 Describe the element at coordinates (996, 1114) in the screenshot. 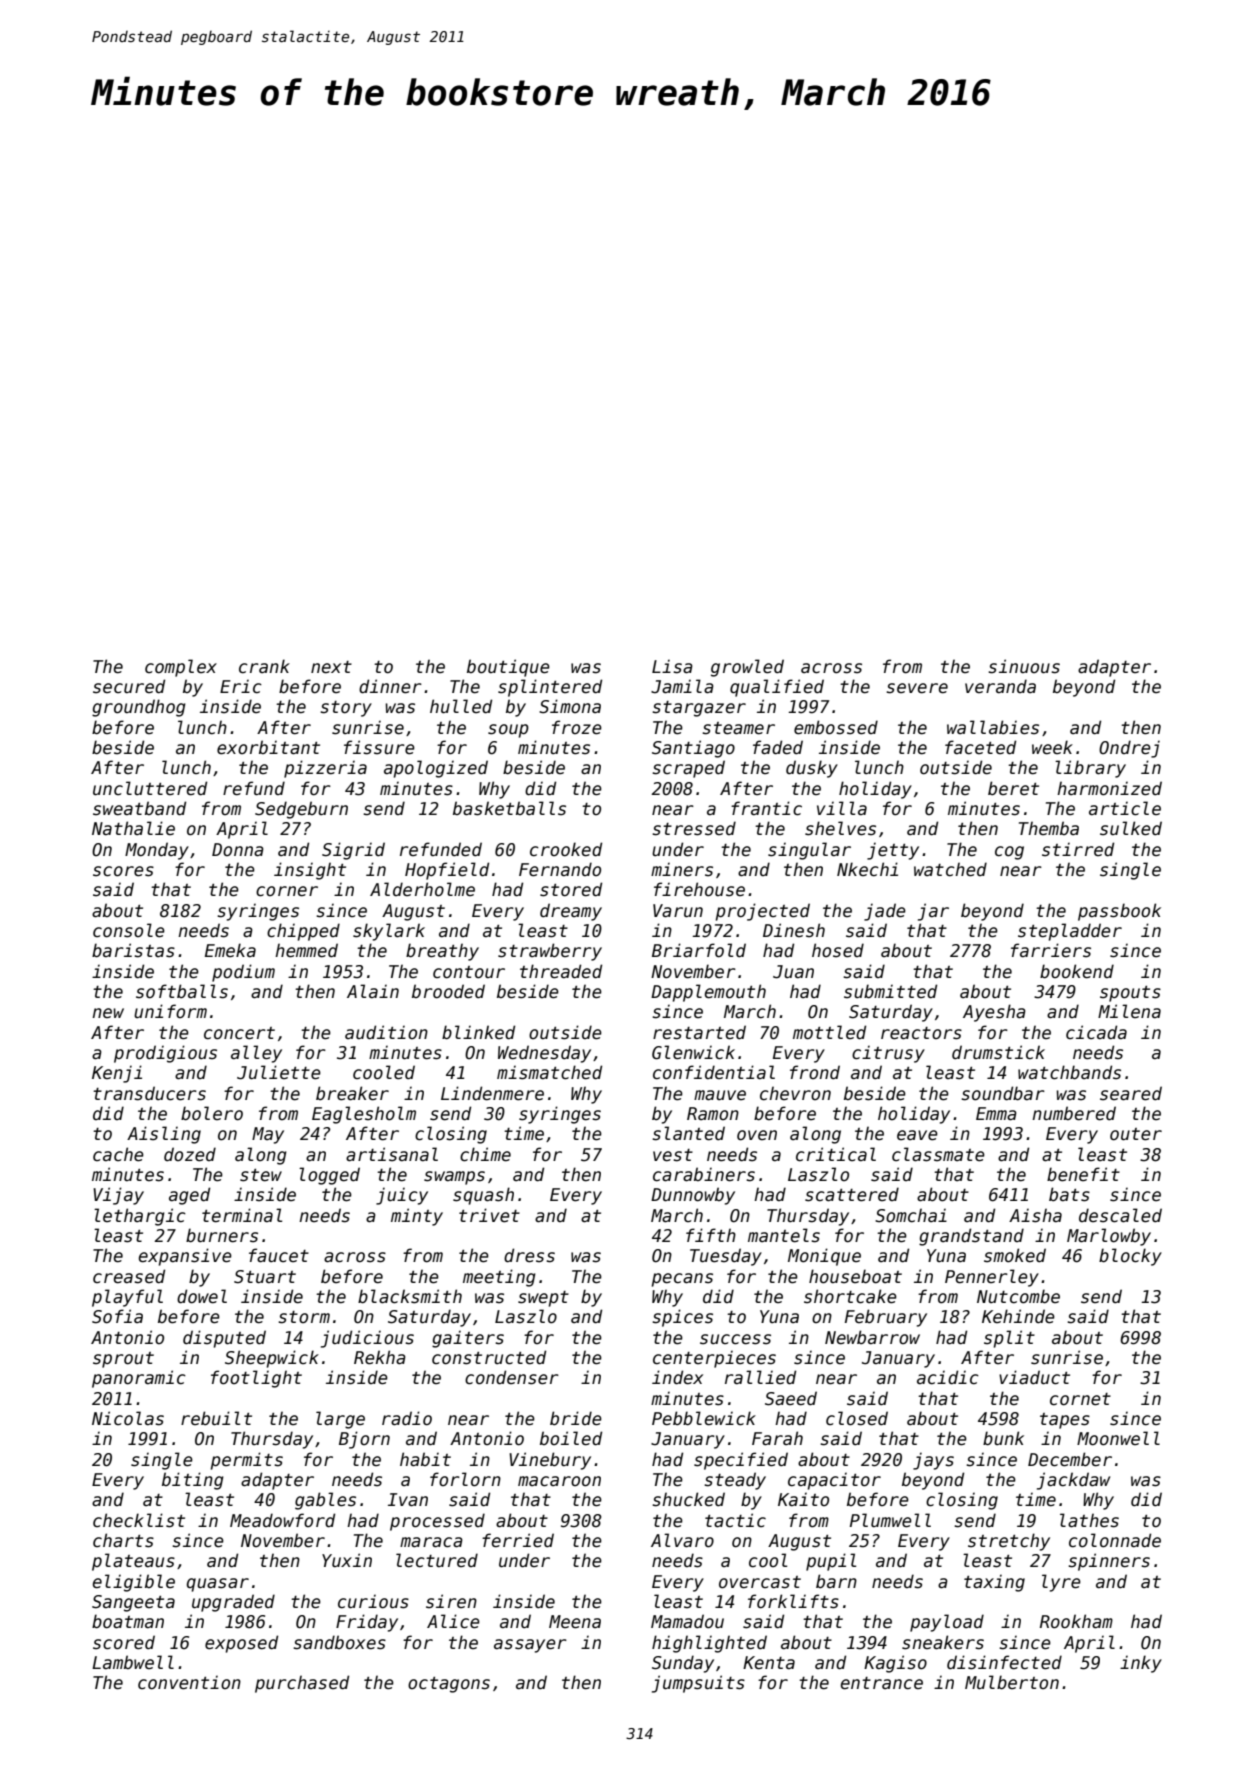

I see `Emma` at that location.
